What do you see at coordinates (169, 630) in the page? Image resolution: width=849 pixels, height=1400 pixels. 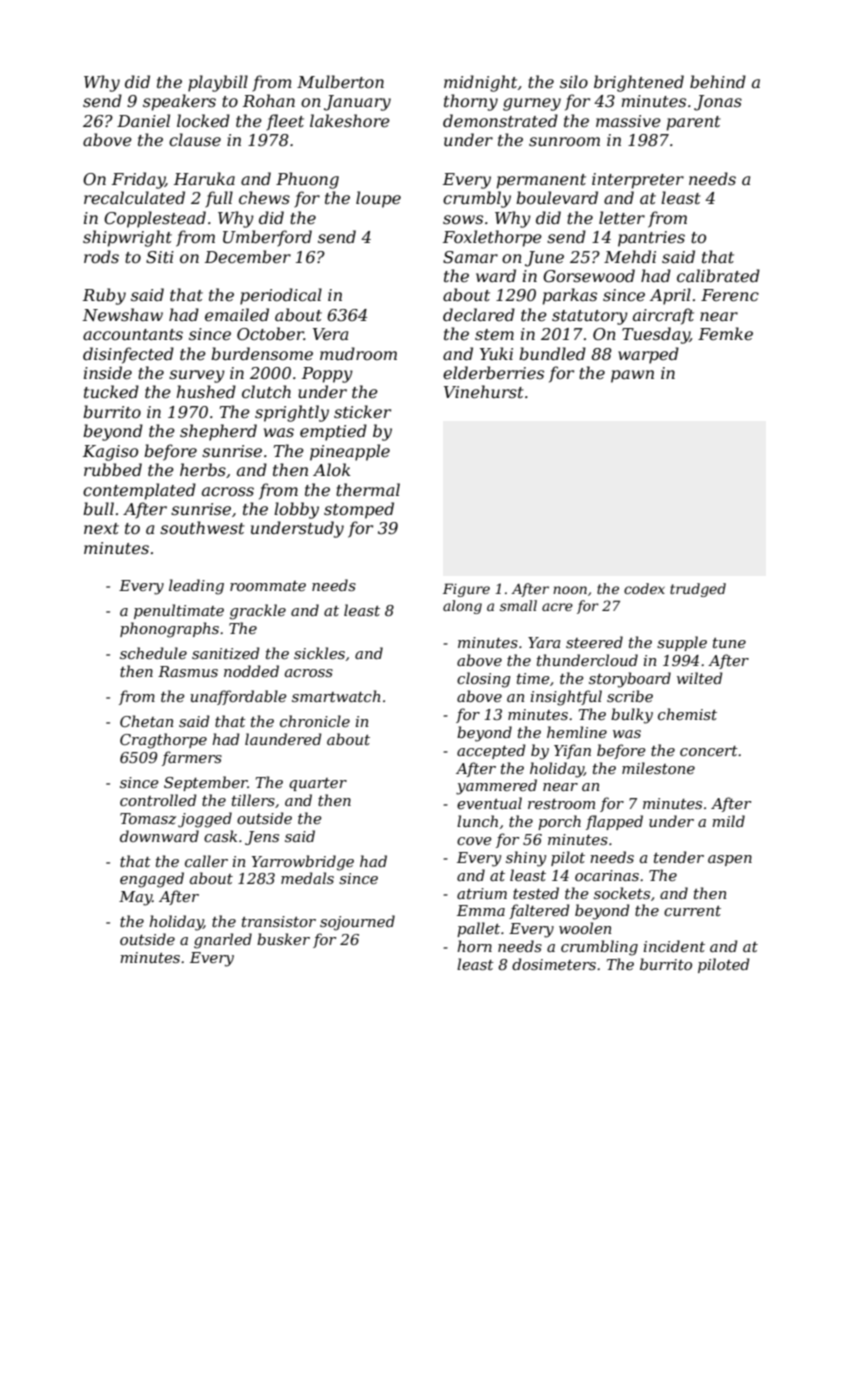 I see `phonographs` at bounding box center [169, 630].
